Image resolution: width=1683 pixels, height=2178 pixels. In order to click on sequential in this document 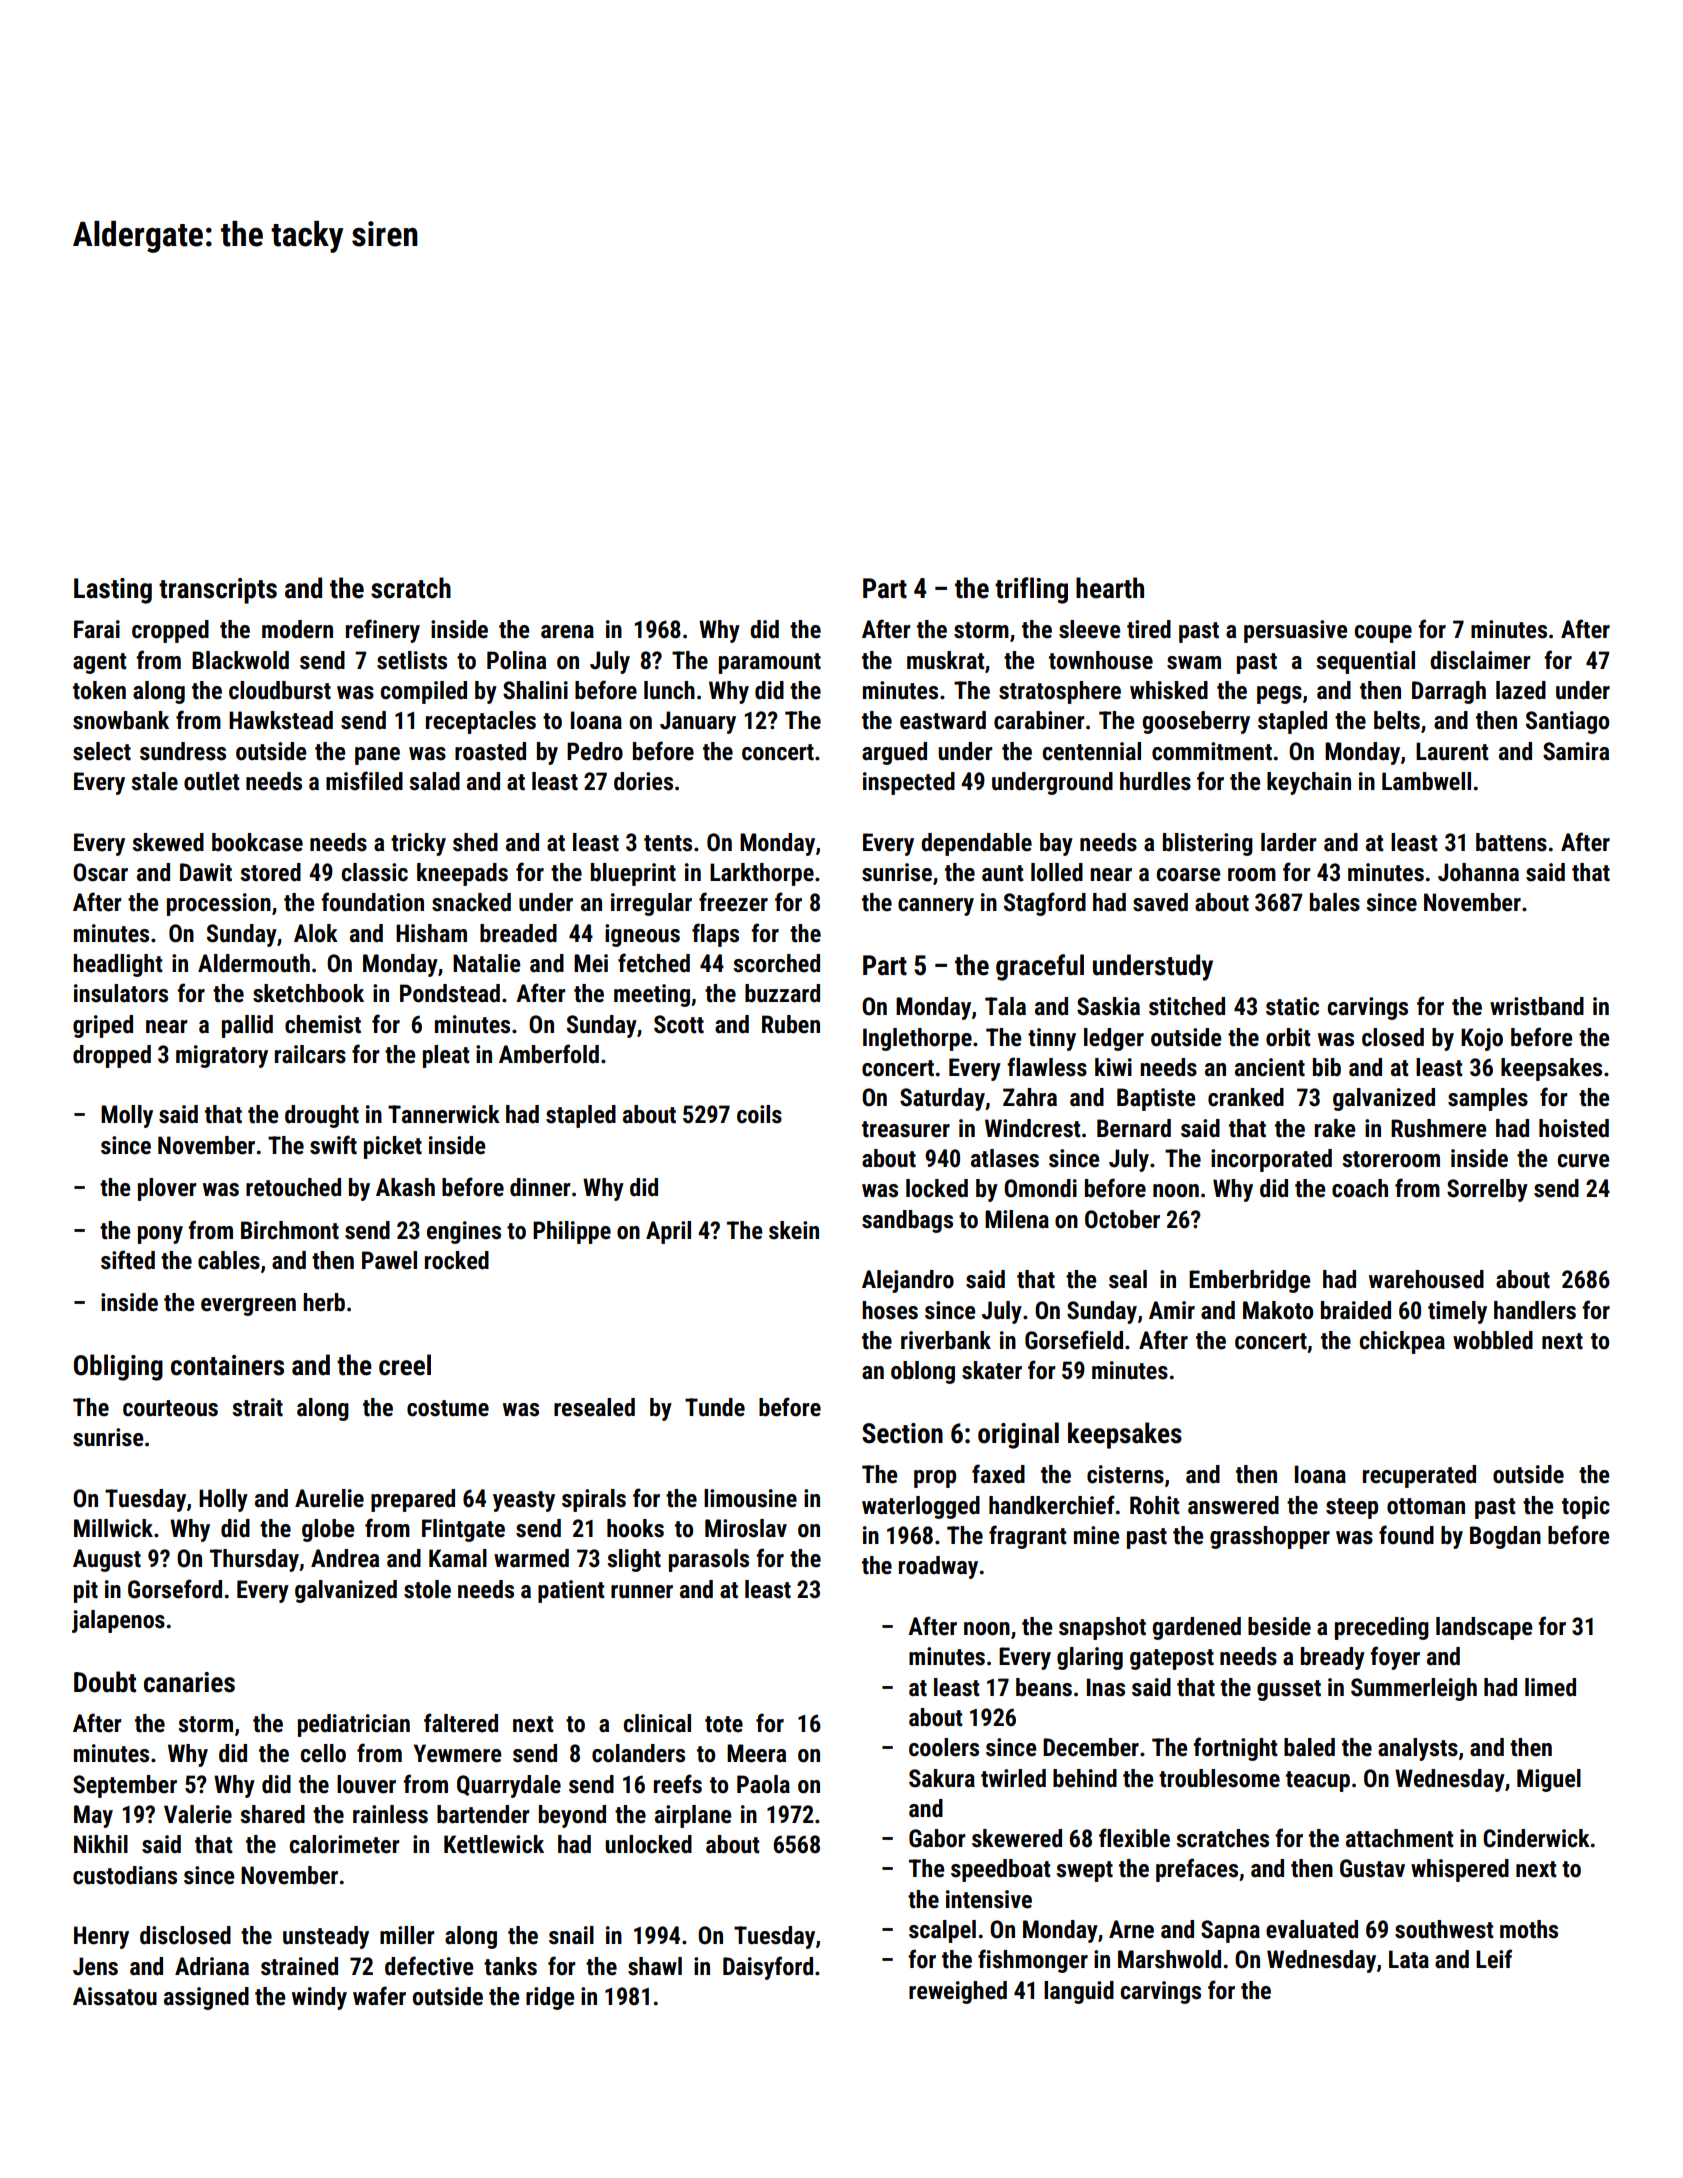, I will do `click(1365, 662)`.
